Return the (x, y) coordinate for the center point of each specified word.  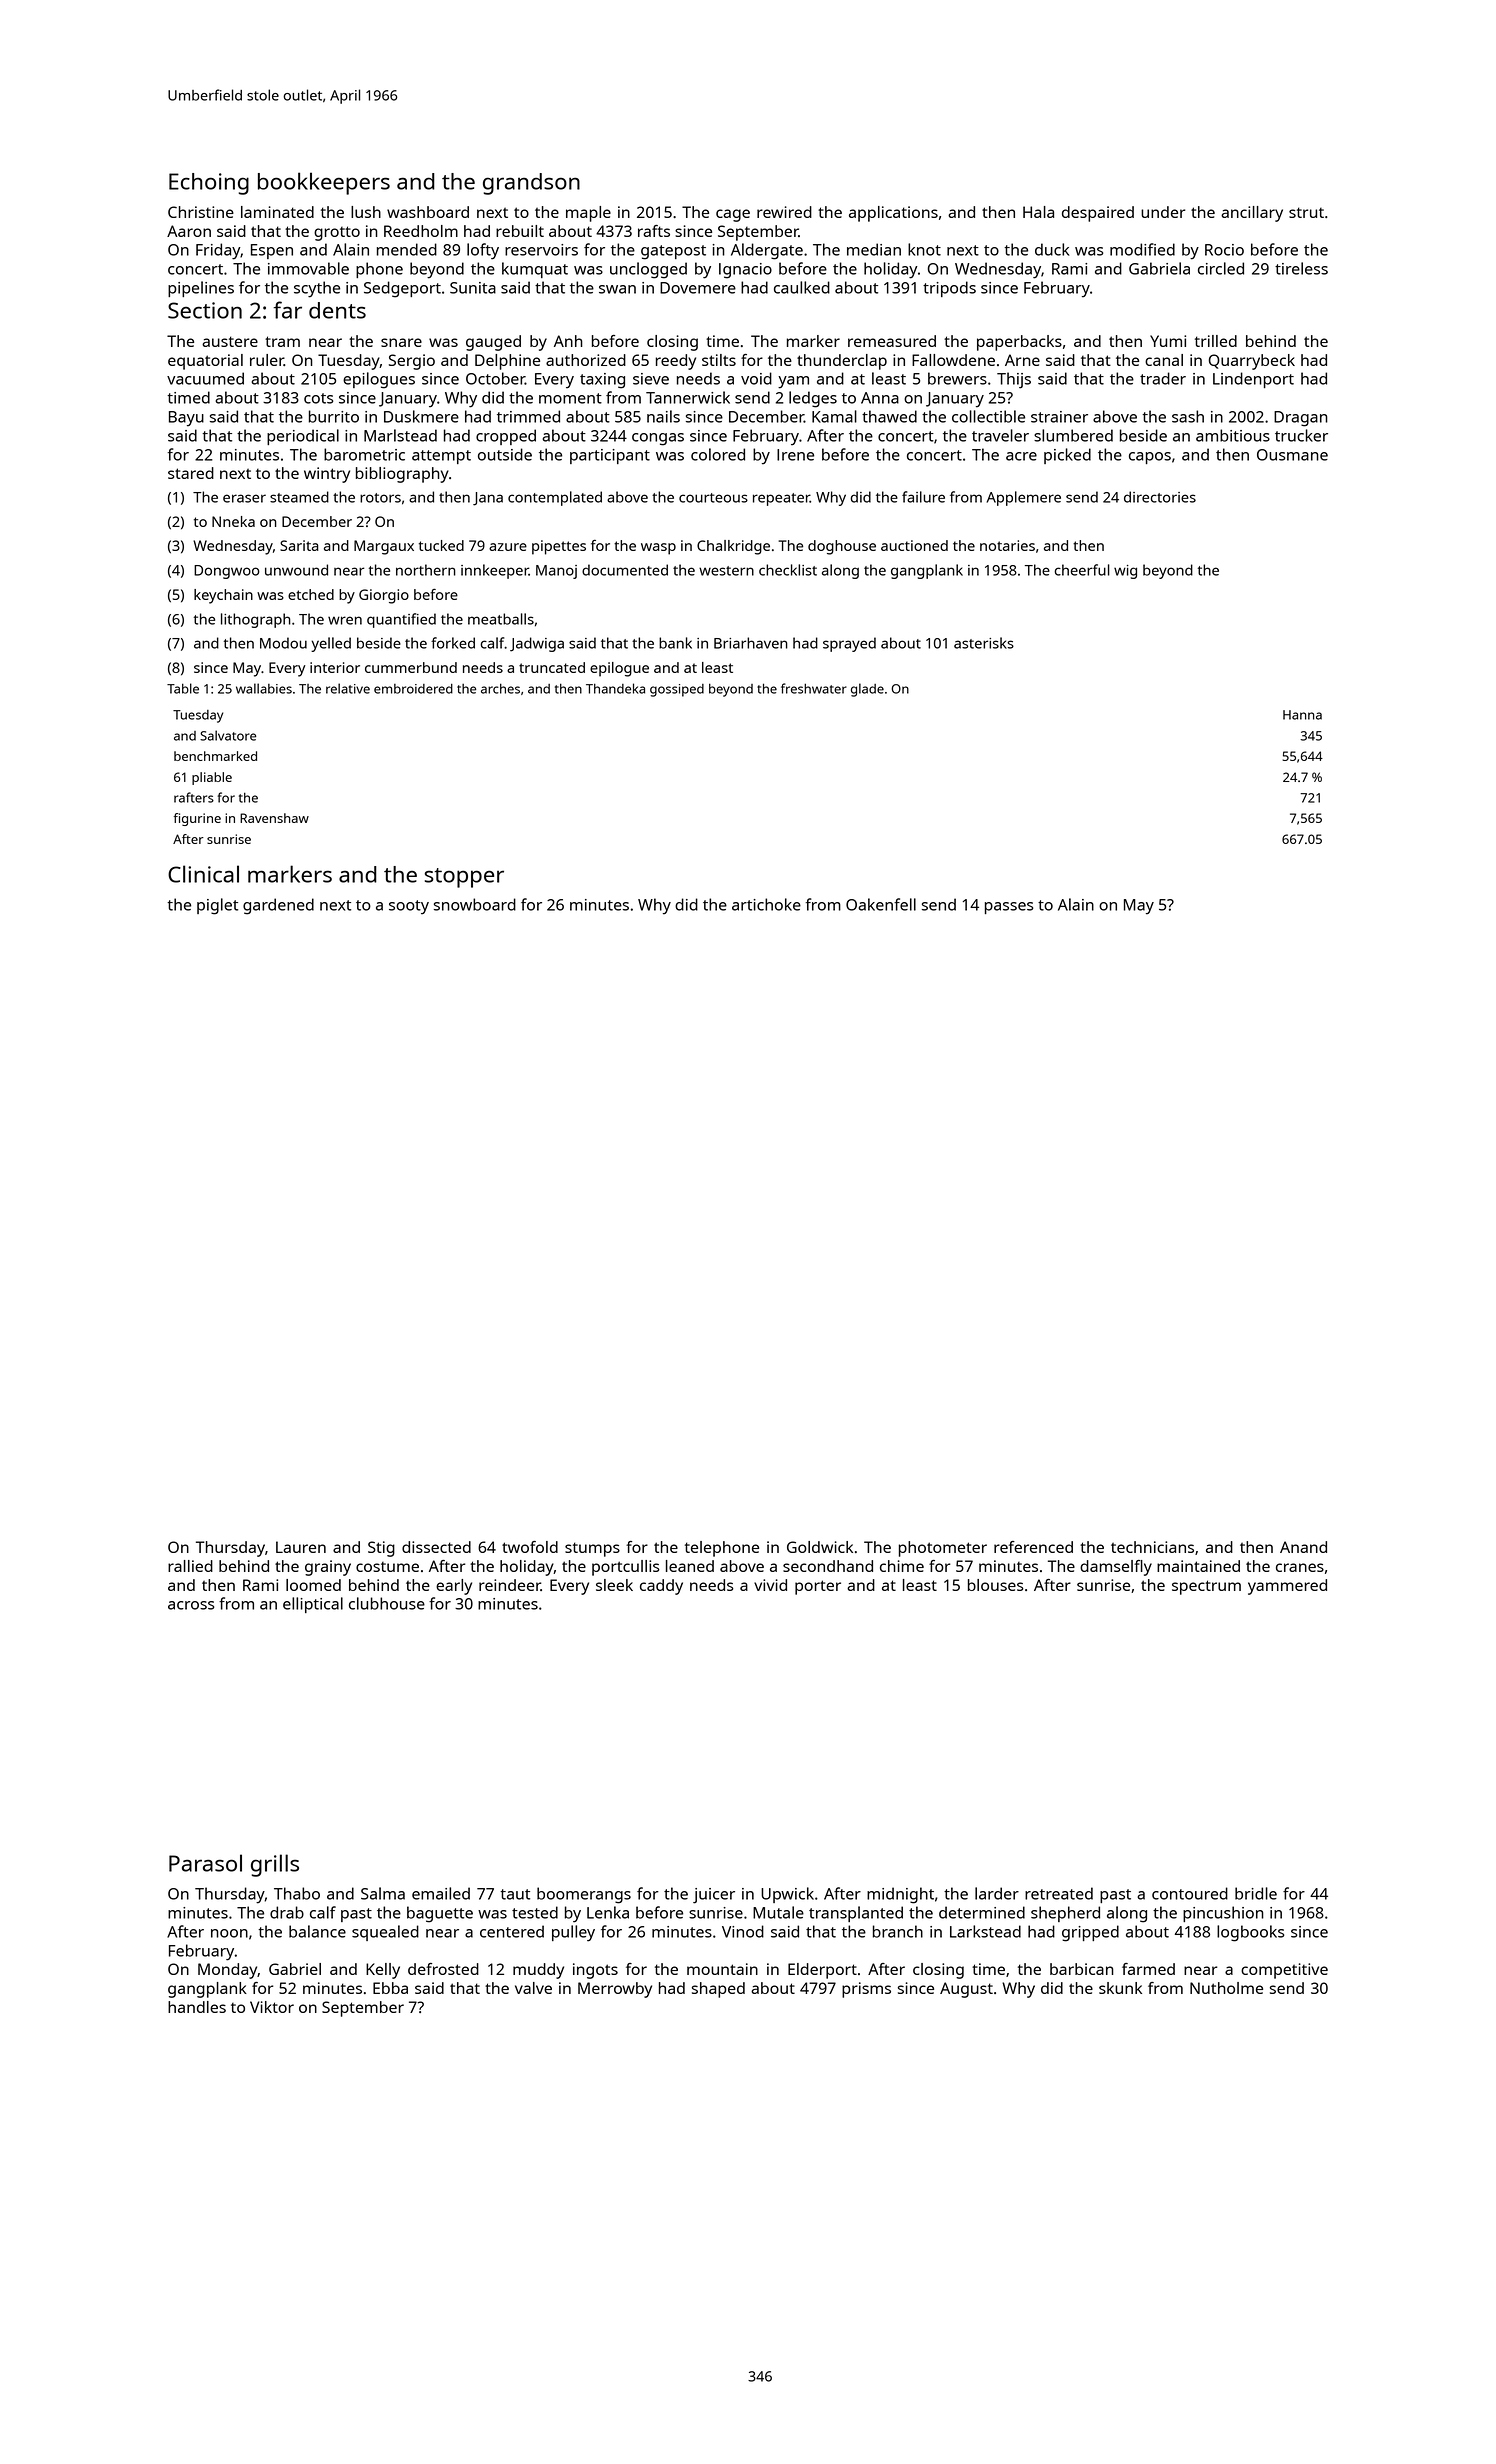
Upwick (787, 1895)
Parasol (205, 1863)
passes (1009, 908)
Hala (1038, 212)
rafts (654, 231)
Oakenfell (881, 904)
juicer (714, 1896)
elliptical (313, 1605)
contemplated (555, 498)
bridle (1256, 1893)
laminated (277, 212)
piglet (217, 906)
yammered (1287, 1587)
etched (311, 594)
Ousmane (1292, 455)
